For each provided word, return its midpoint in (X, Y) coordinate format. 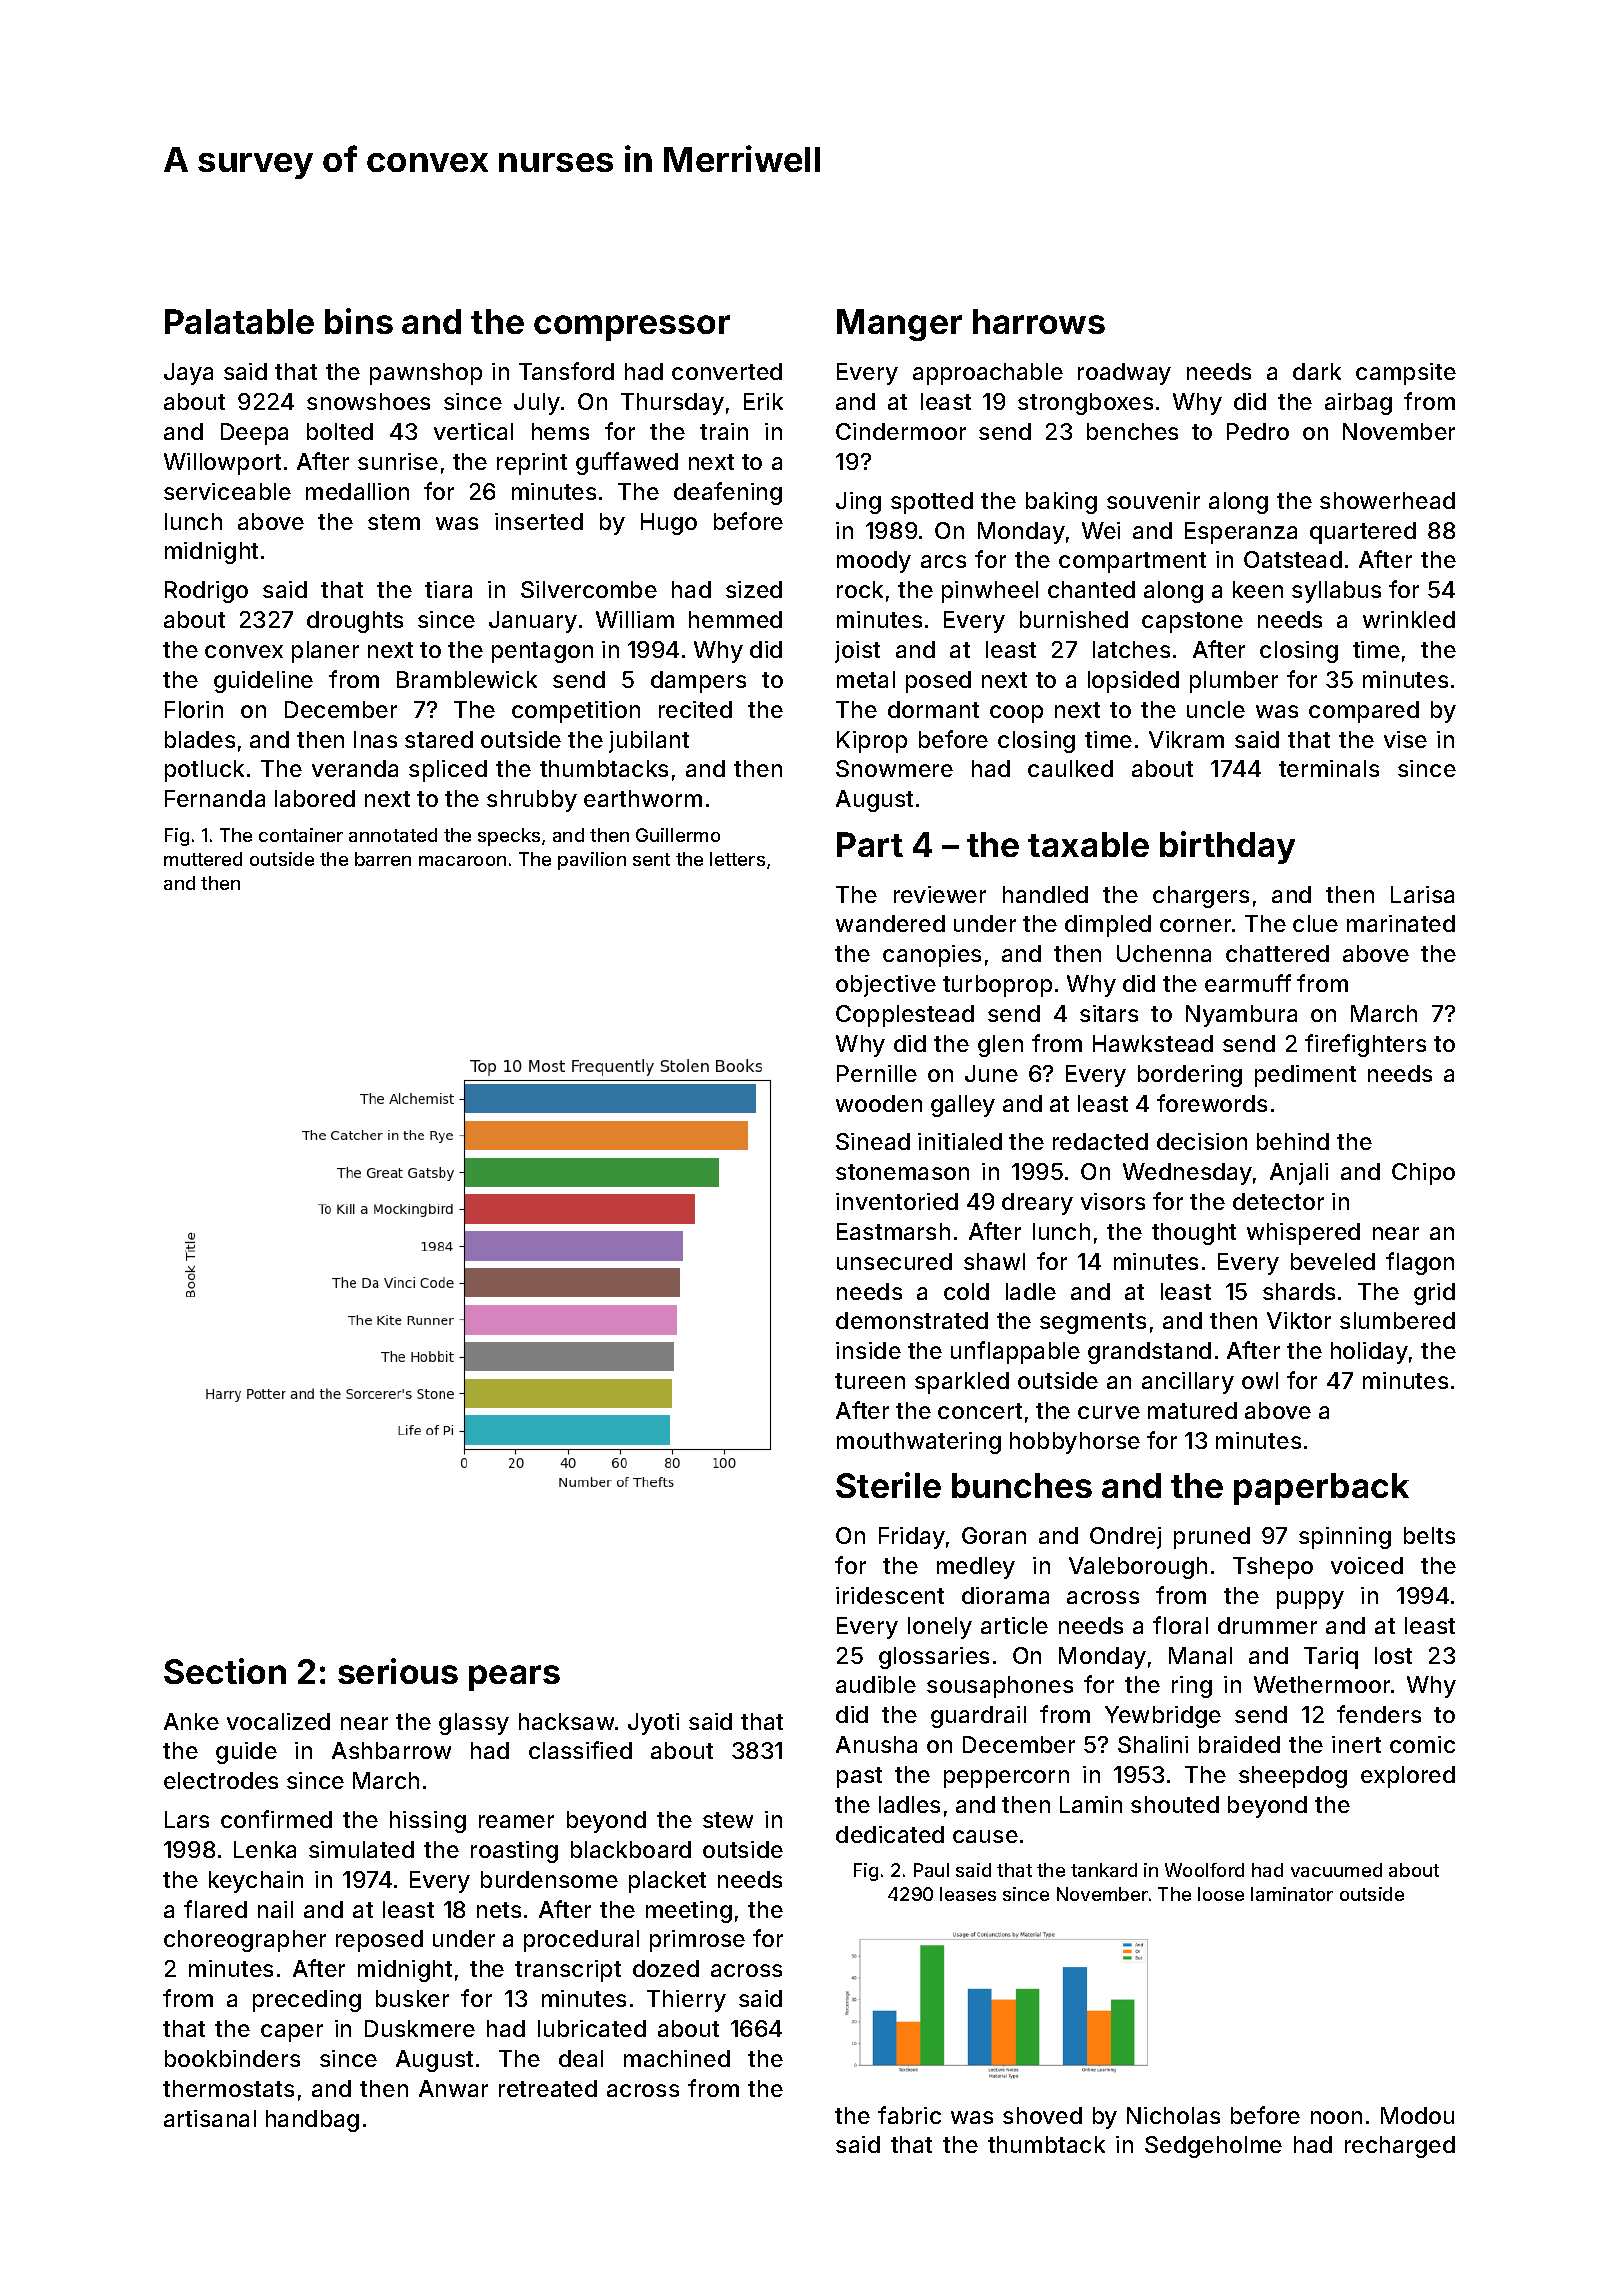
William (635, 619)
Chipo (1423, 1174)
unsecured (894, 1261)
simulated (361, 1849)
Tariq (1331, 1658)
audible (876, 1684)
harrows (1039, 321)
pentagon (542, 652)
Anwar (453, 2088)
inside (868, 1350)
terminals (1329, 768)
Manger (899, 325)
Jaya (188, 374)
